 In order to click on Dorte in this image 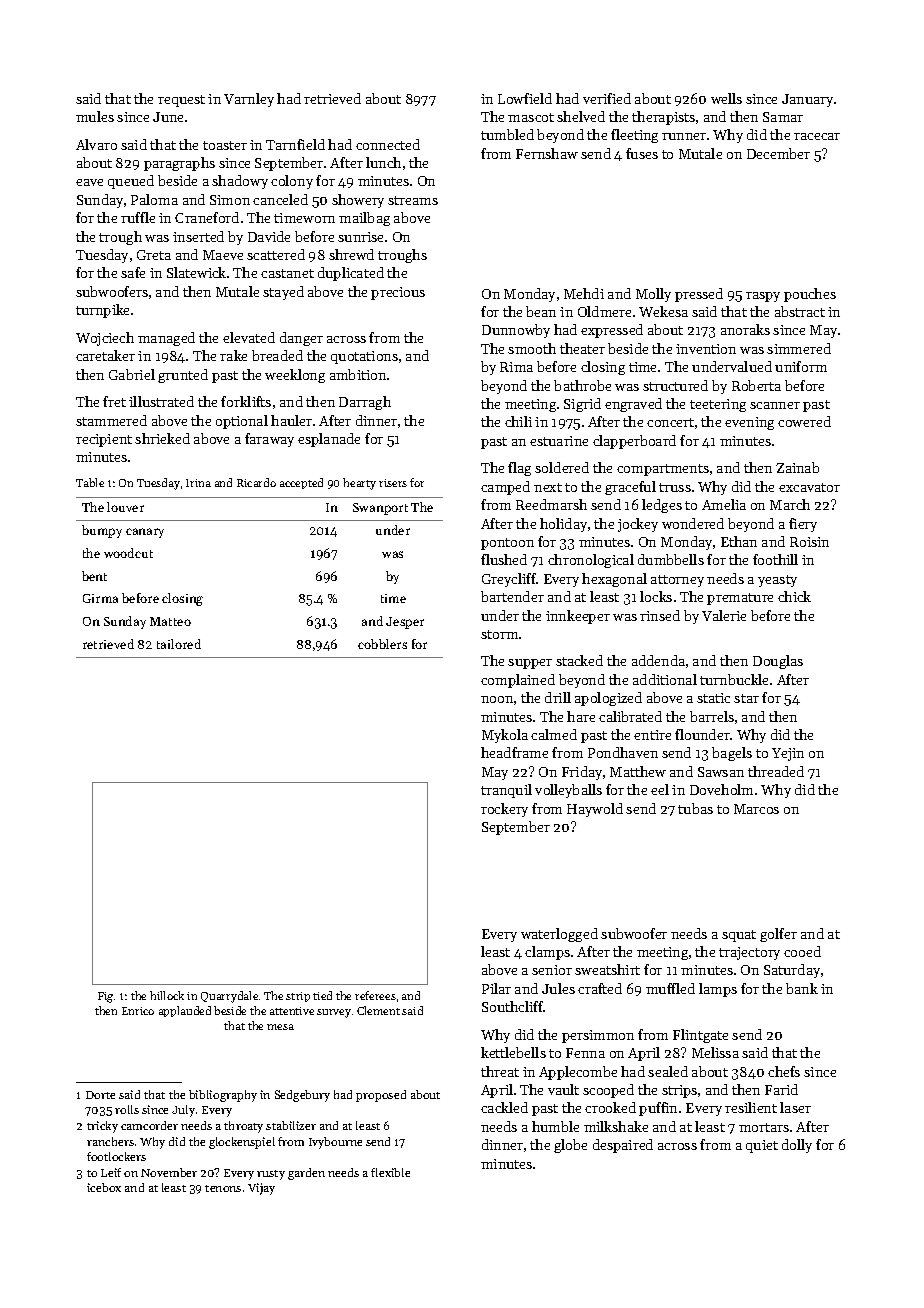, I will do `click(100, 1095)`.
